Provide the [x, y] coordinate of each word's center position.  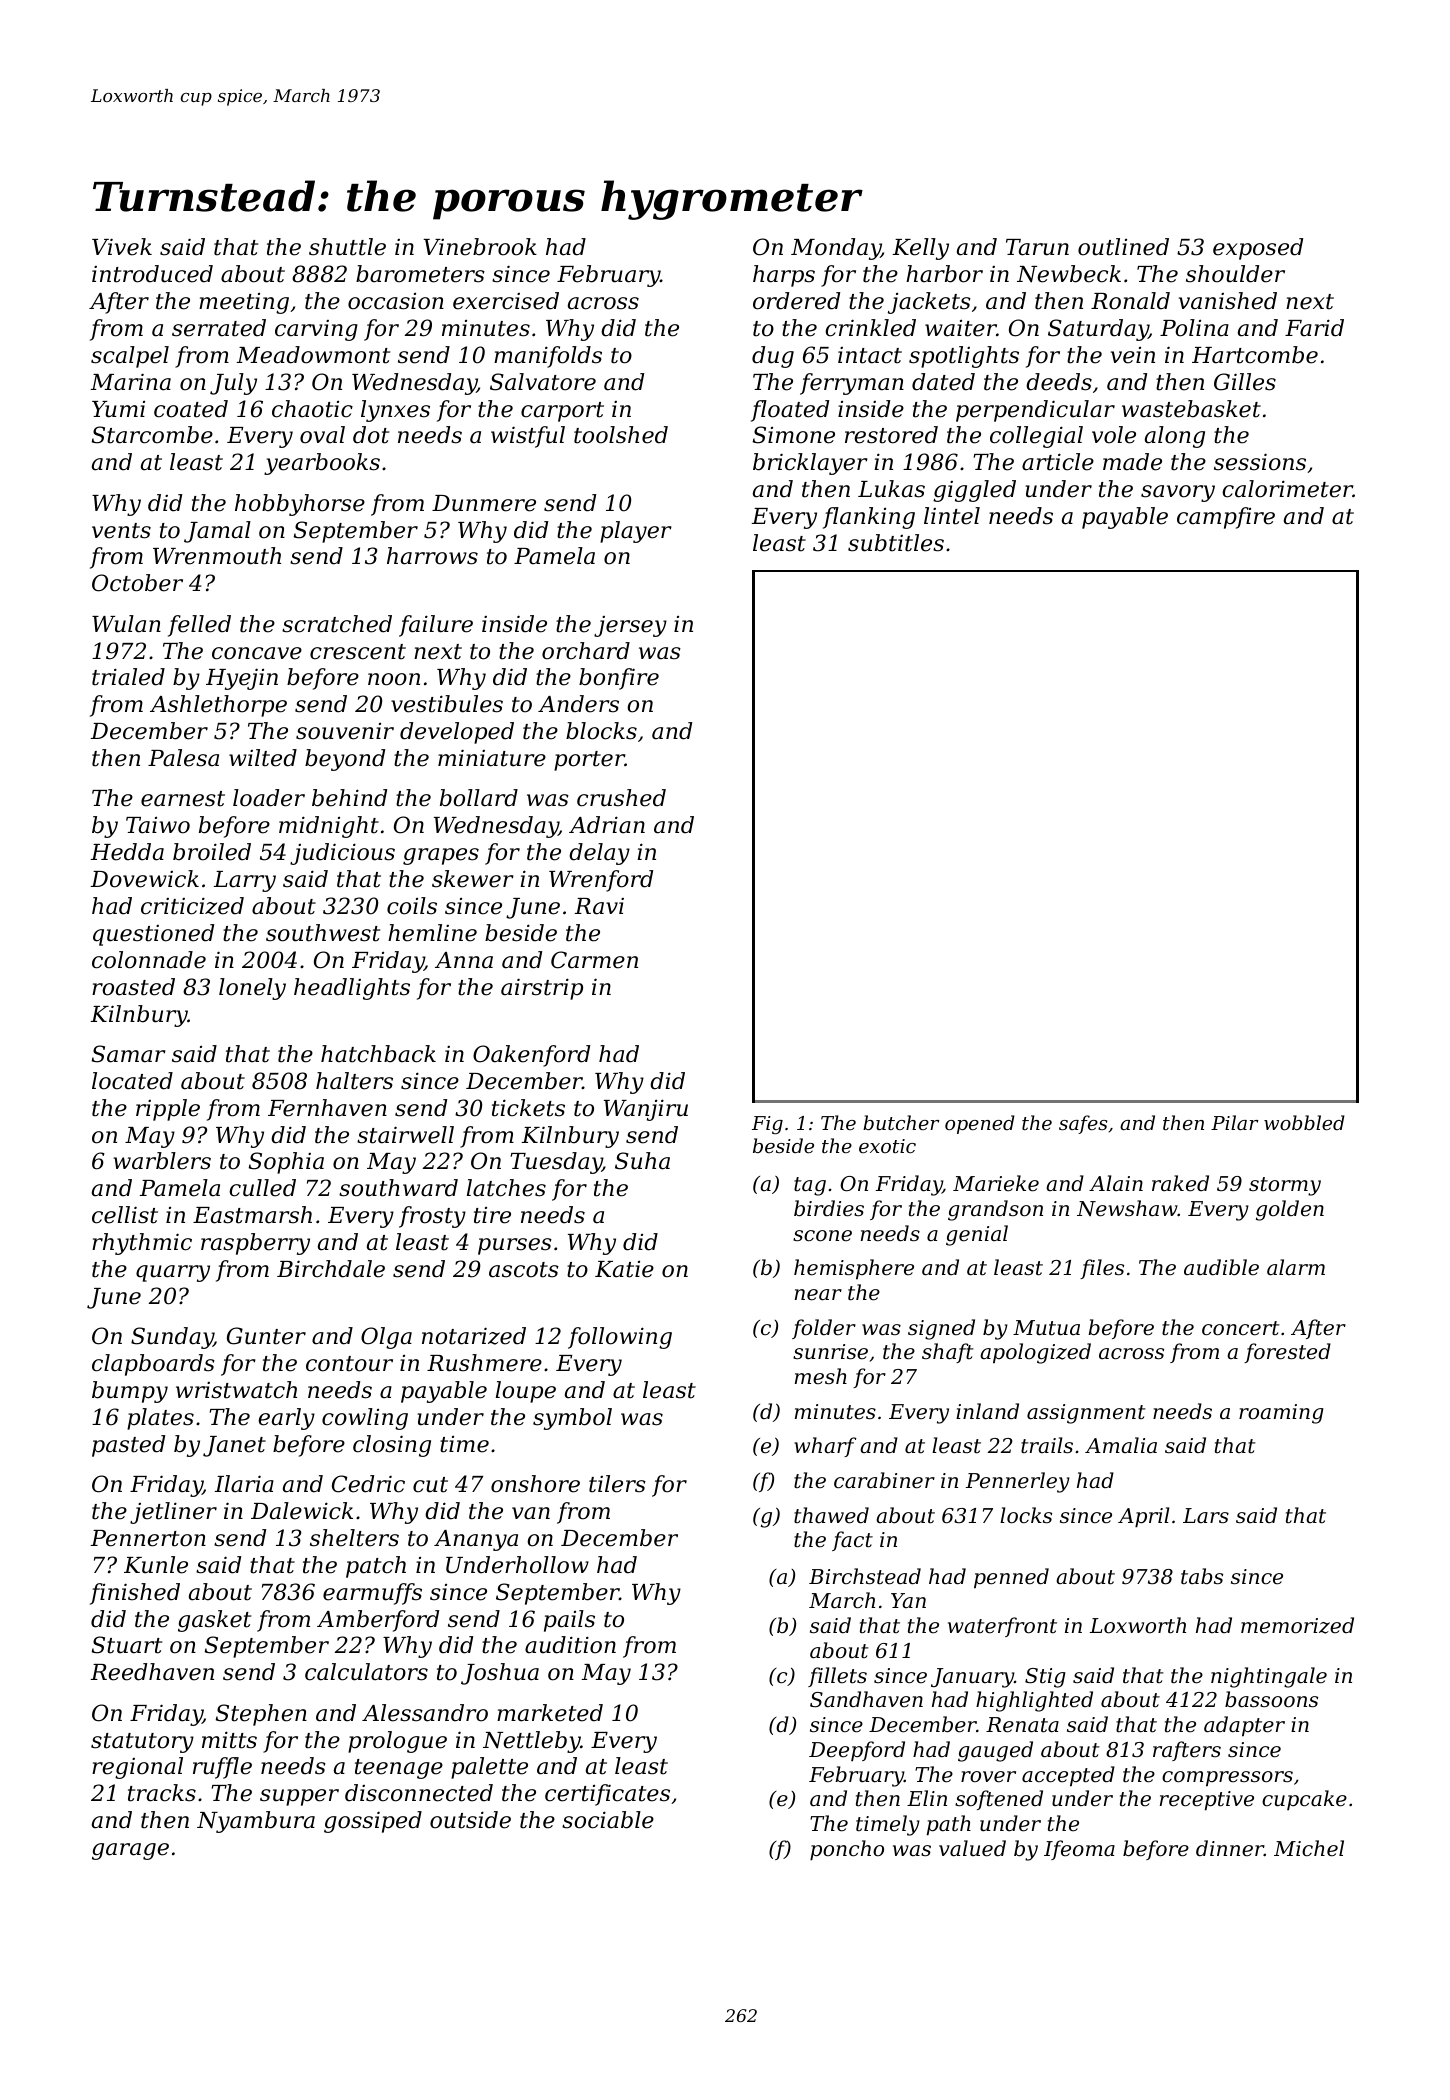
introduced [152, 274]
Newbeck [1069, 274]
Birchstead [865, 1576]
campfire [1226, 518]
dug [773, 357]
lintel [952, 516]
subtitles [896, 543]
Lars [1206, 1516]
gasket [214, 1621]
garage [130, 1851]
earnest [183, 799]
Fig [767, 1125]
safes [1083, 1124]
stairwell [405, 1135]
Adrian [607, 825]
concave [257, 653]
